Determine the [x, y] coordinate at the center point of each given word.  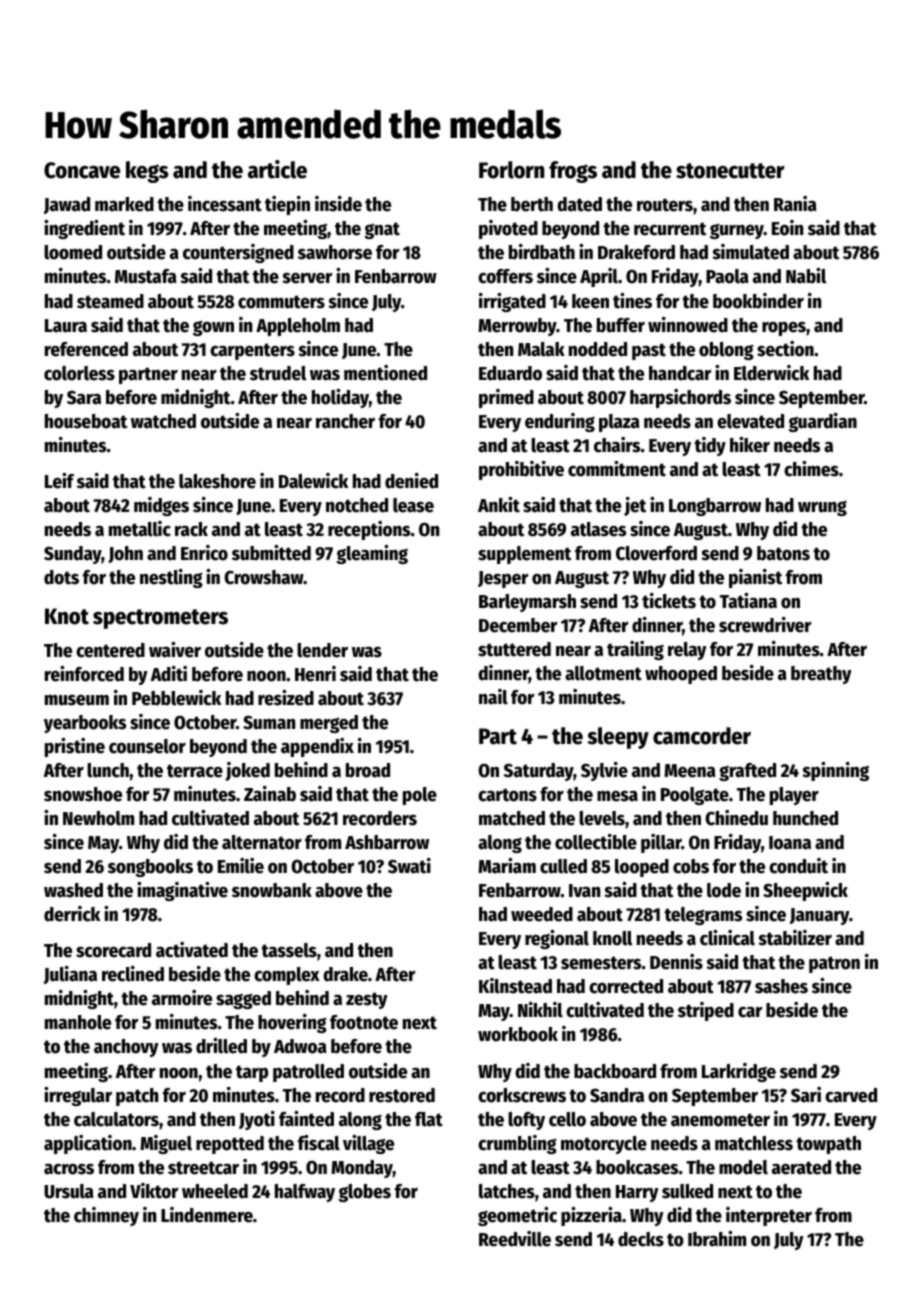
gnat [382, 230]
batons [783, 553]
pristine [75, 747]
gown [213, 328]
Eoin [787, 228]
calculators [116, 1119]
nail [493, 697]
